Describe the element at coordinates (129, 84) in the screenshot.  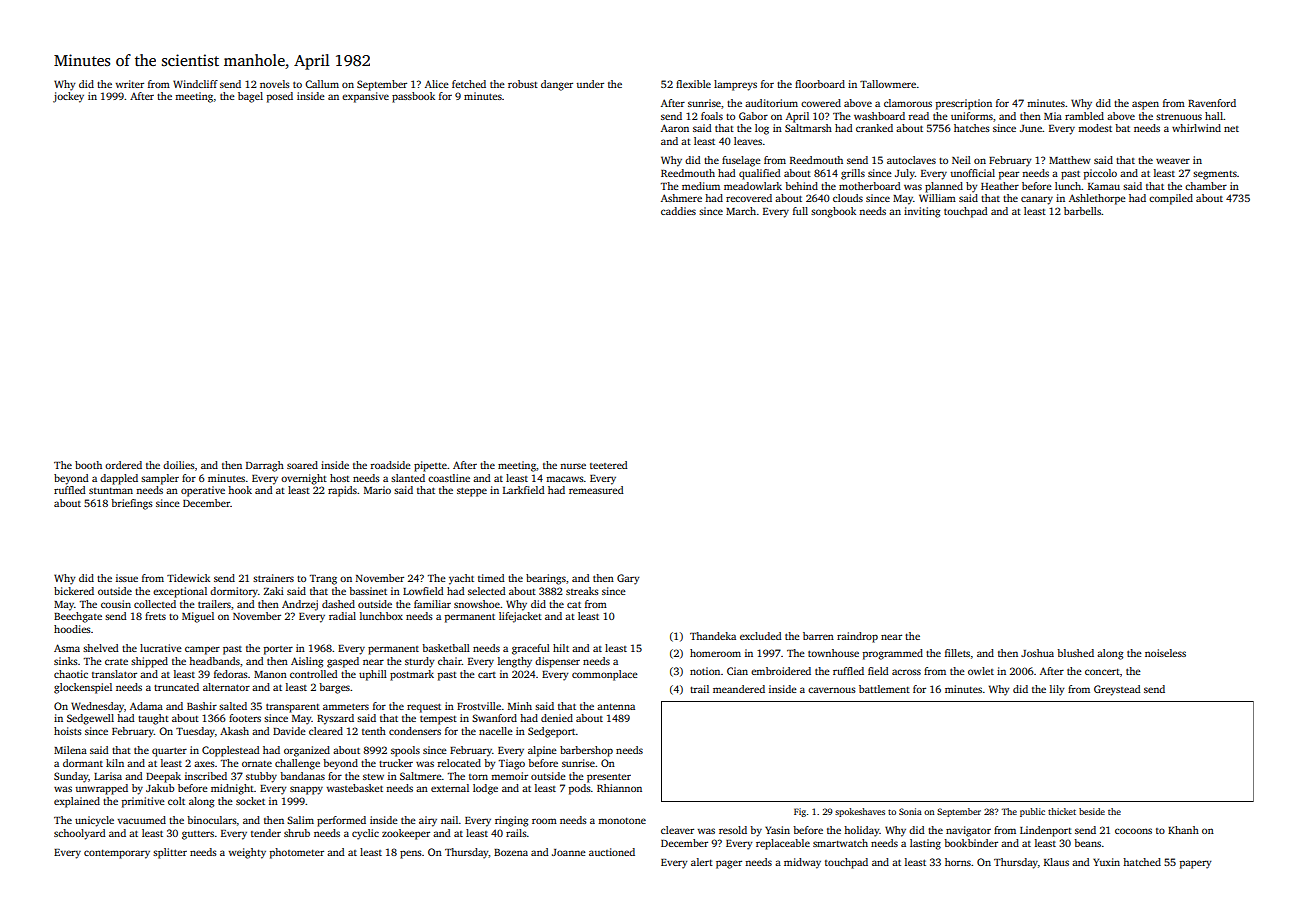
I see `writer` at that location.
